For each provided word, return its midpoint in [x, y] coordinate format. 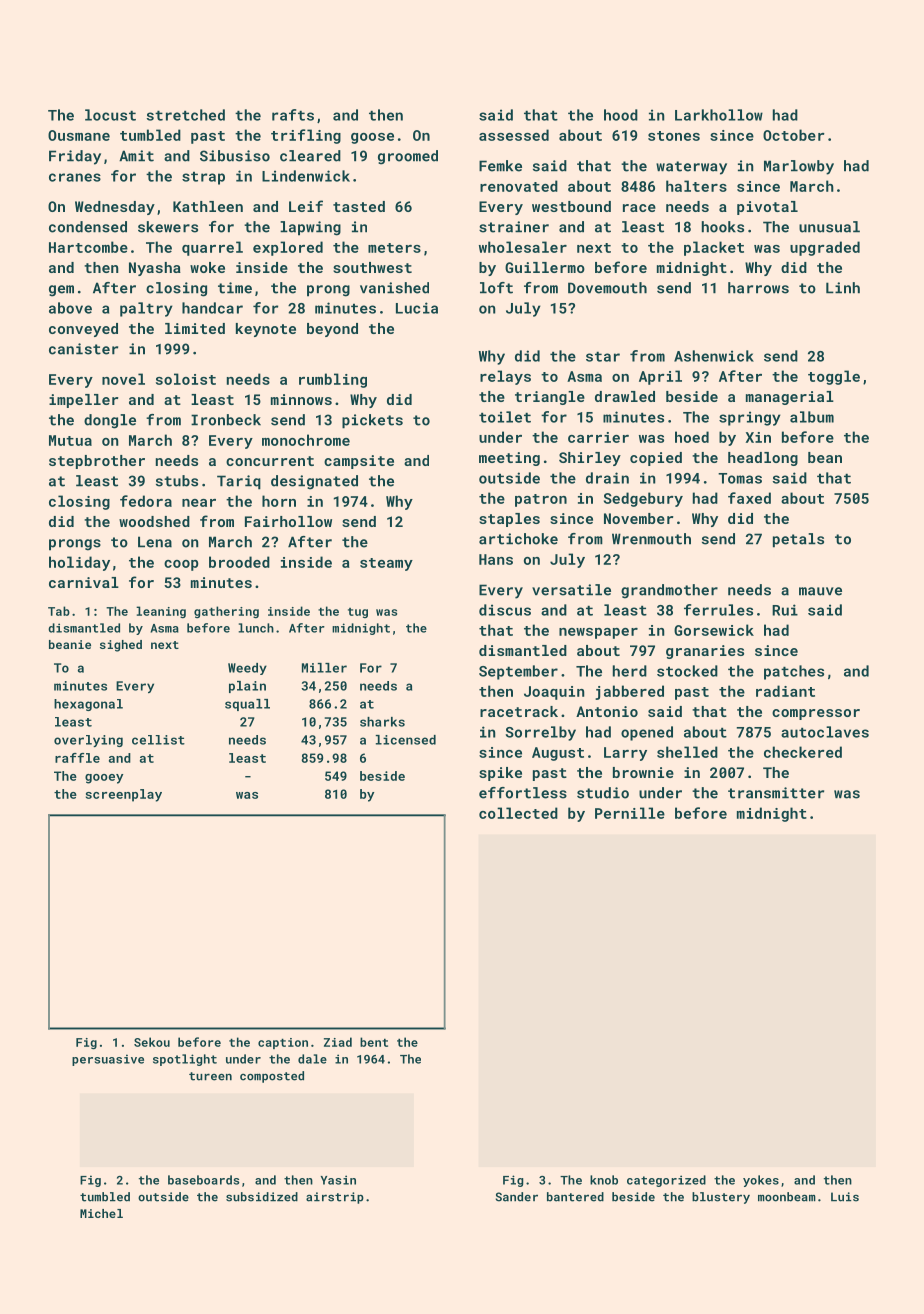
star [603, 357]
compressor [816, 714]
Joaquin [554, 693]
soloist [186, 379]
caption [283, 1043]
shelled [687, 752]
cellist [158, 740]
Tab [59, 611]
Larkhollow [719, 115]
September [518, 672]
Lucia [417, 308]
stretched [186, 115]
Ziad [338, 1042]
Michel [101, 1213]
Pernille [630, 813]
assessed [514, 135]
